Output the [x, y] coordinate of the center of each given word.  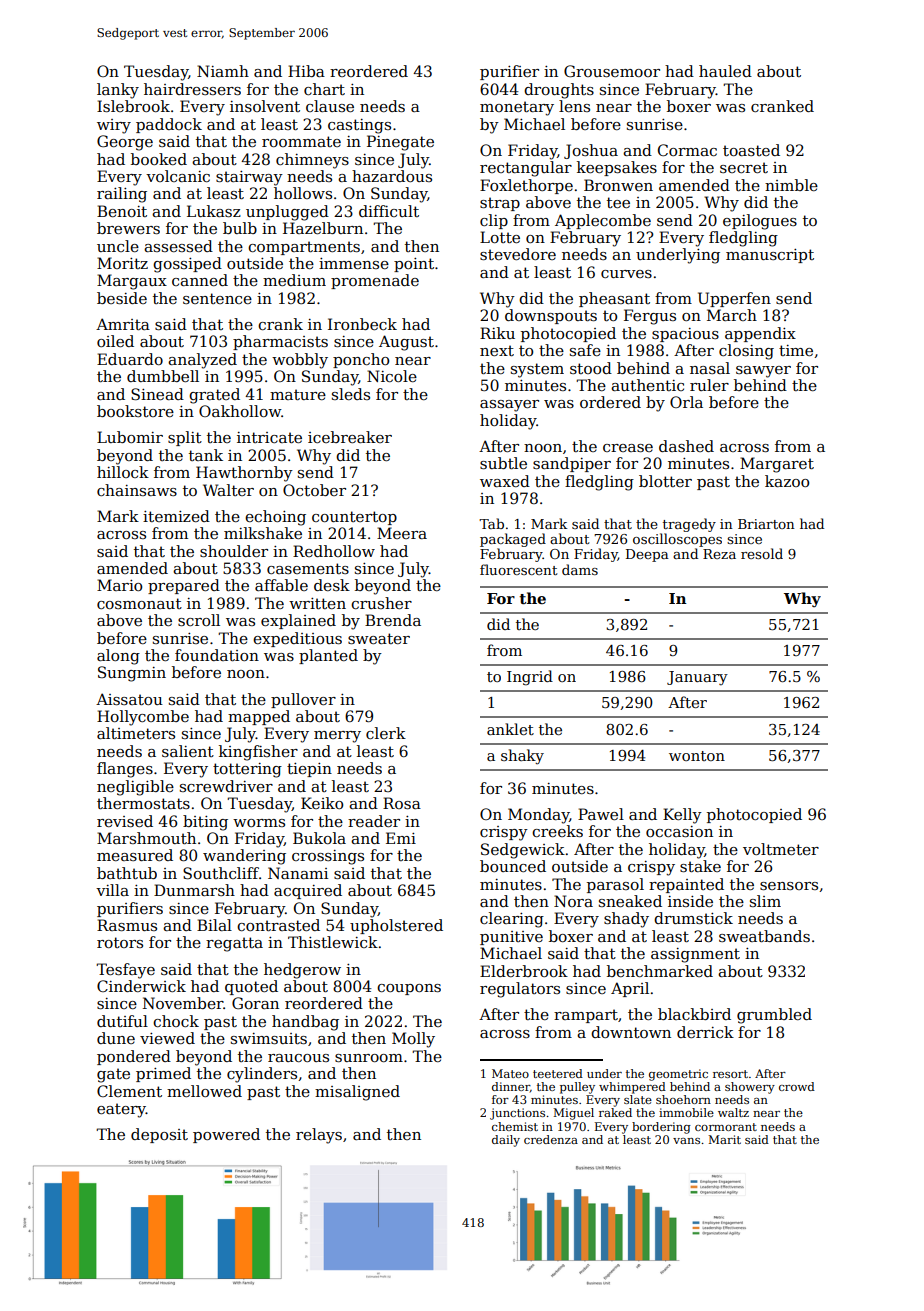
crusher [381, 603]
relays [319, 1136]
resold [762, 553]
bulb [240, 228]
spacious [685, 335]
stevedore [518, 254]
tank [206, 455]
